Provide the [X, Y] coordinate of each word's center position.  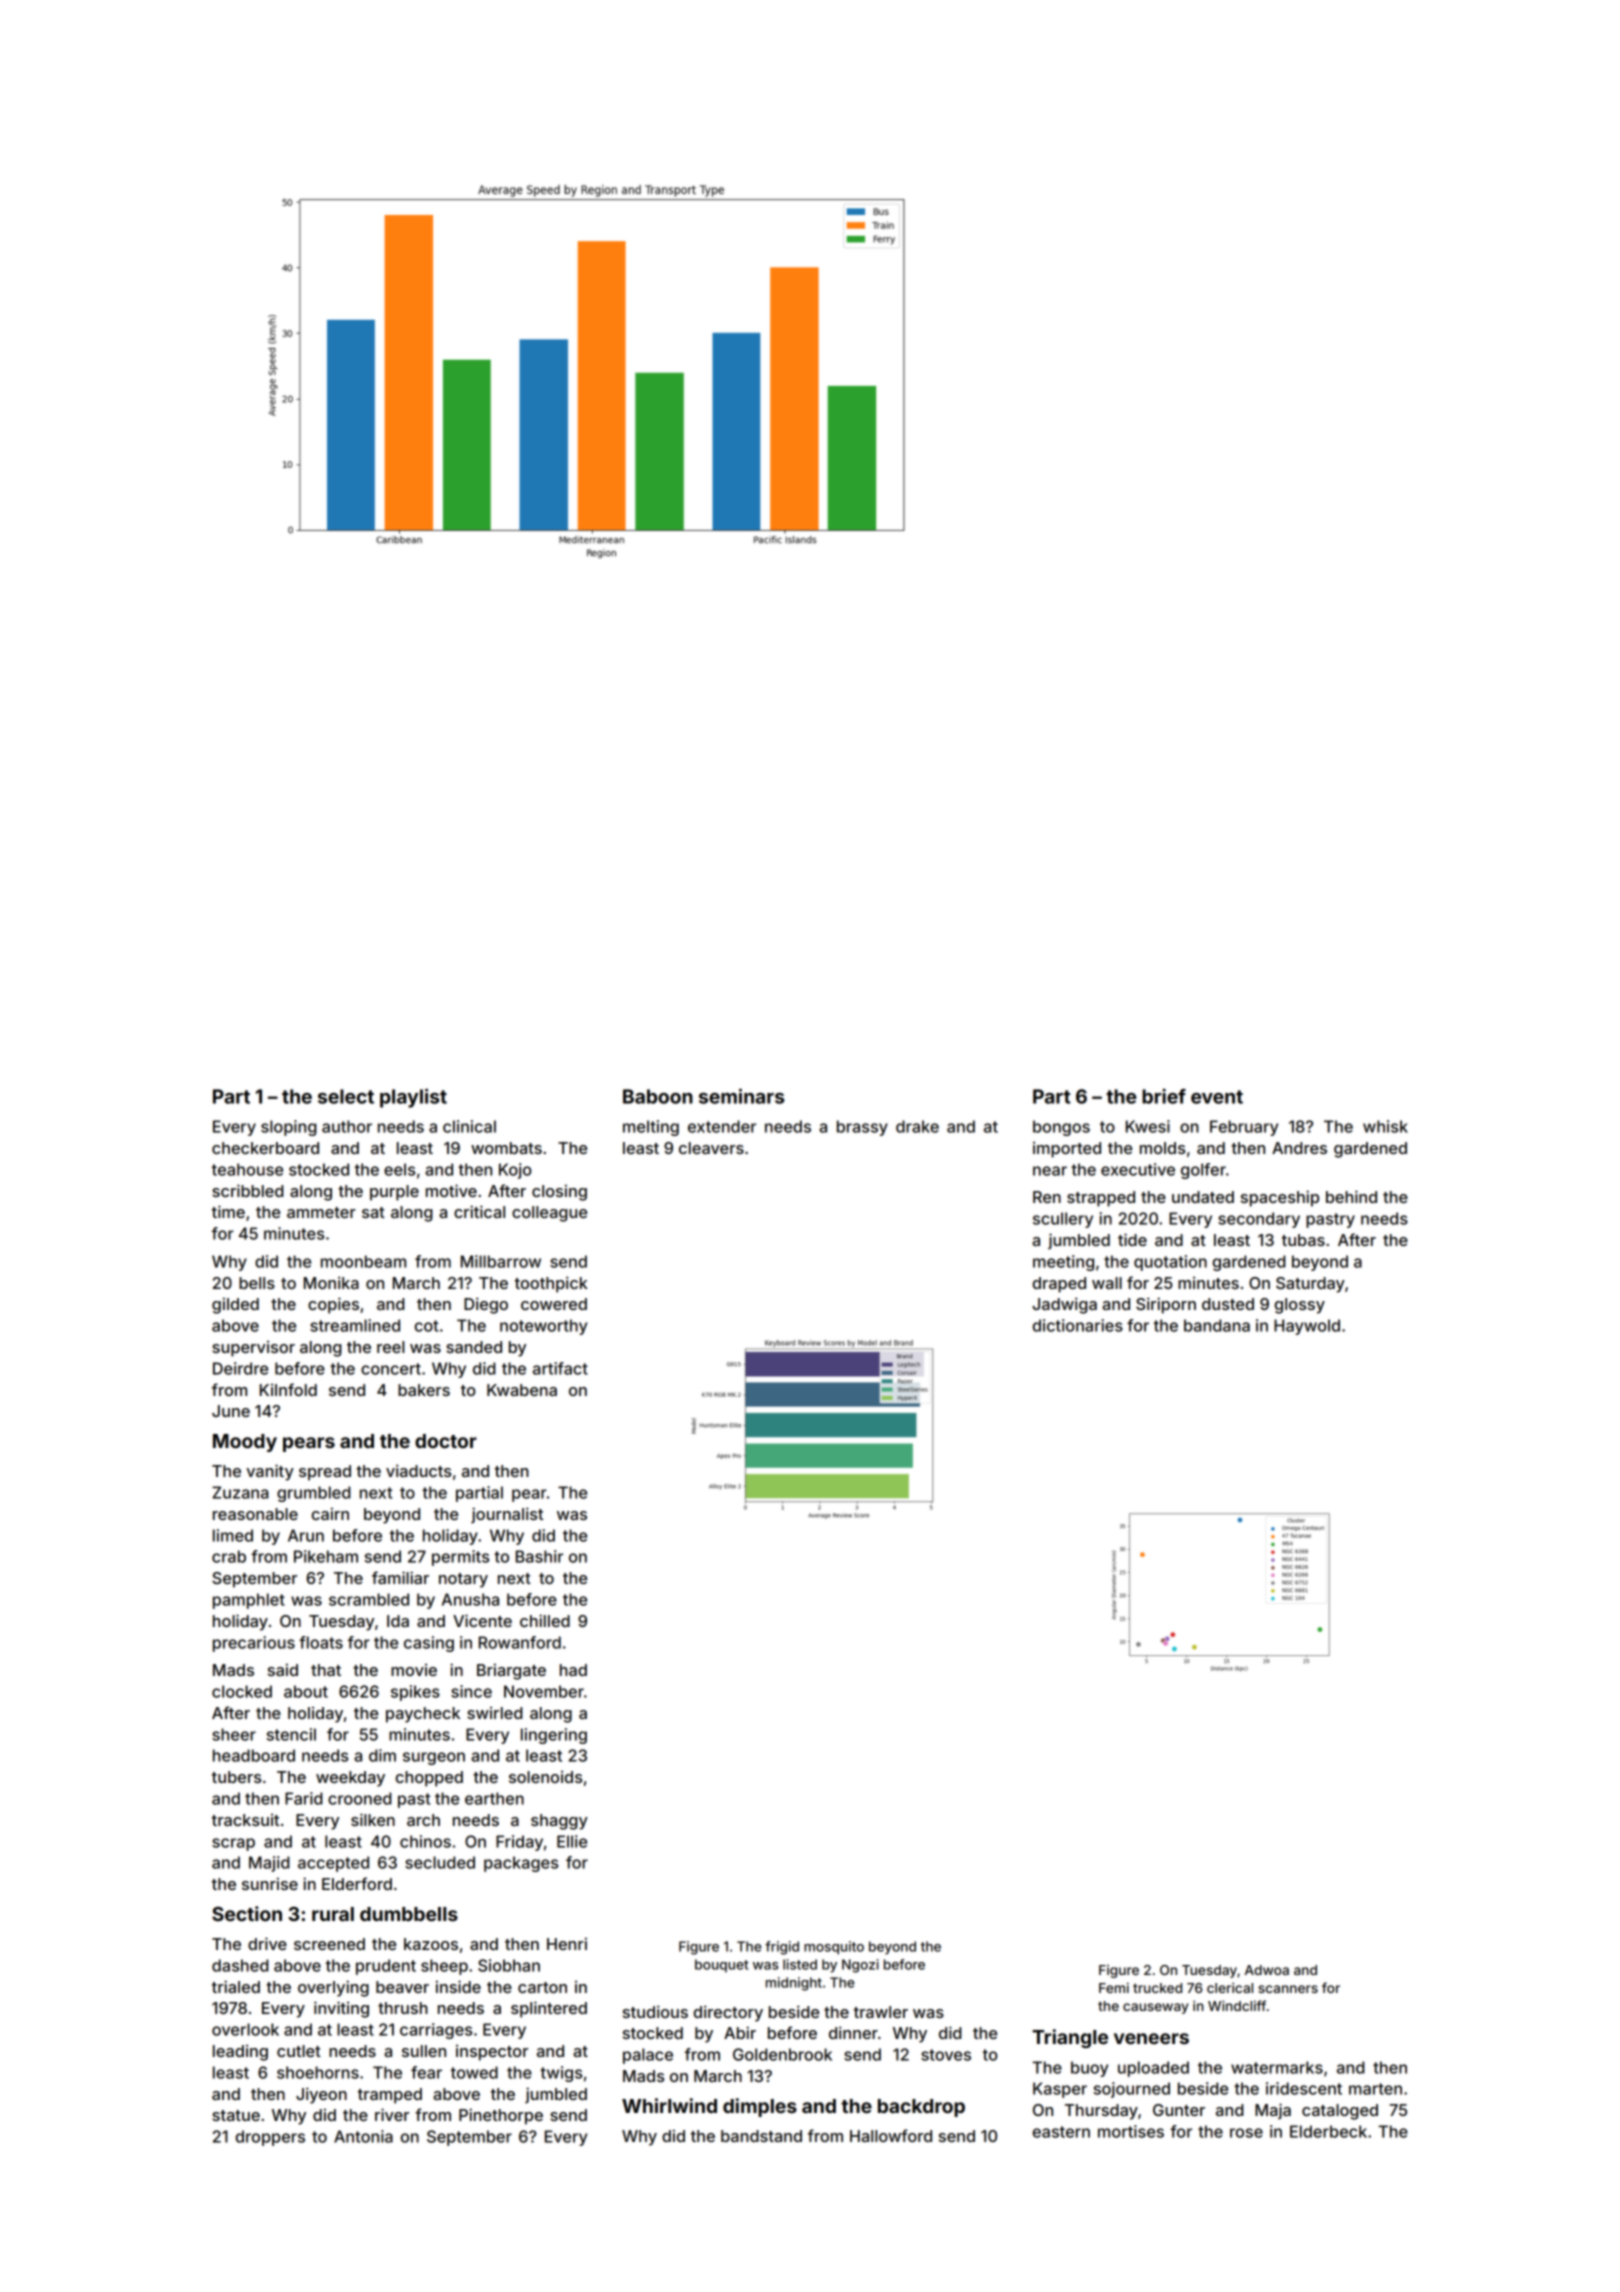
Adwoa [1267, 1970]
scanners [1288, 1989]
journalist [507, 1515]
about [306, 1691]
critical [479, 1211]
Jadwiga [1064, 1305]
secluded [440, 1862]
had [573, 1670]
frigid [782, 1948]
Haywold [1307, 1327]
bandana [1217, 1325]
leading [240, 2053]
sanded [474, 1347]
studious [655, 2011]
